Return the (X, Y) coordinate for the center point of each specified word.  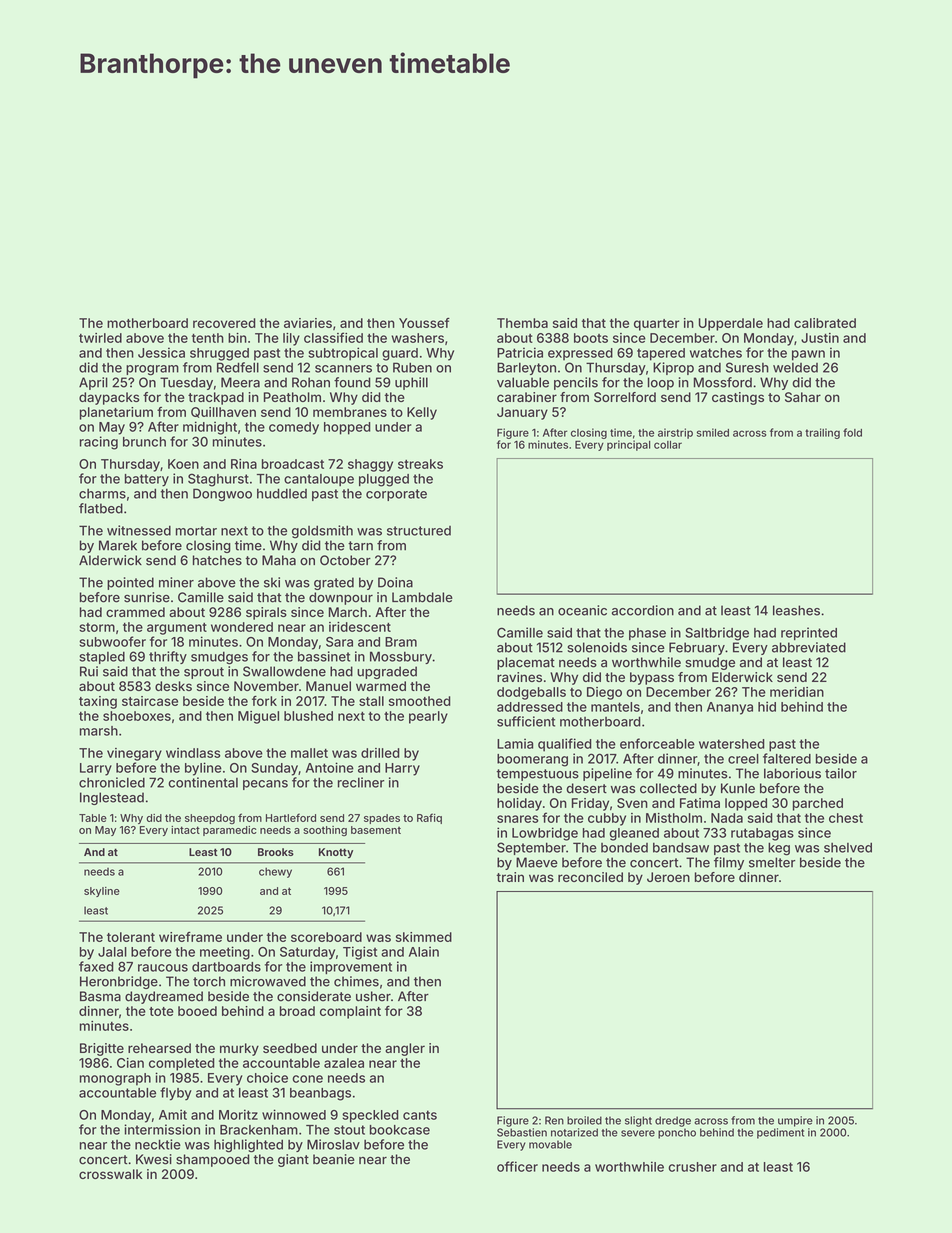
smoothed (420, 701)
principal (628, 445)
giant (293, 1160)
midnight (210, 428)
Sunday (274, 769)
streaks (420, 464)
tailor (841, 773)
